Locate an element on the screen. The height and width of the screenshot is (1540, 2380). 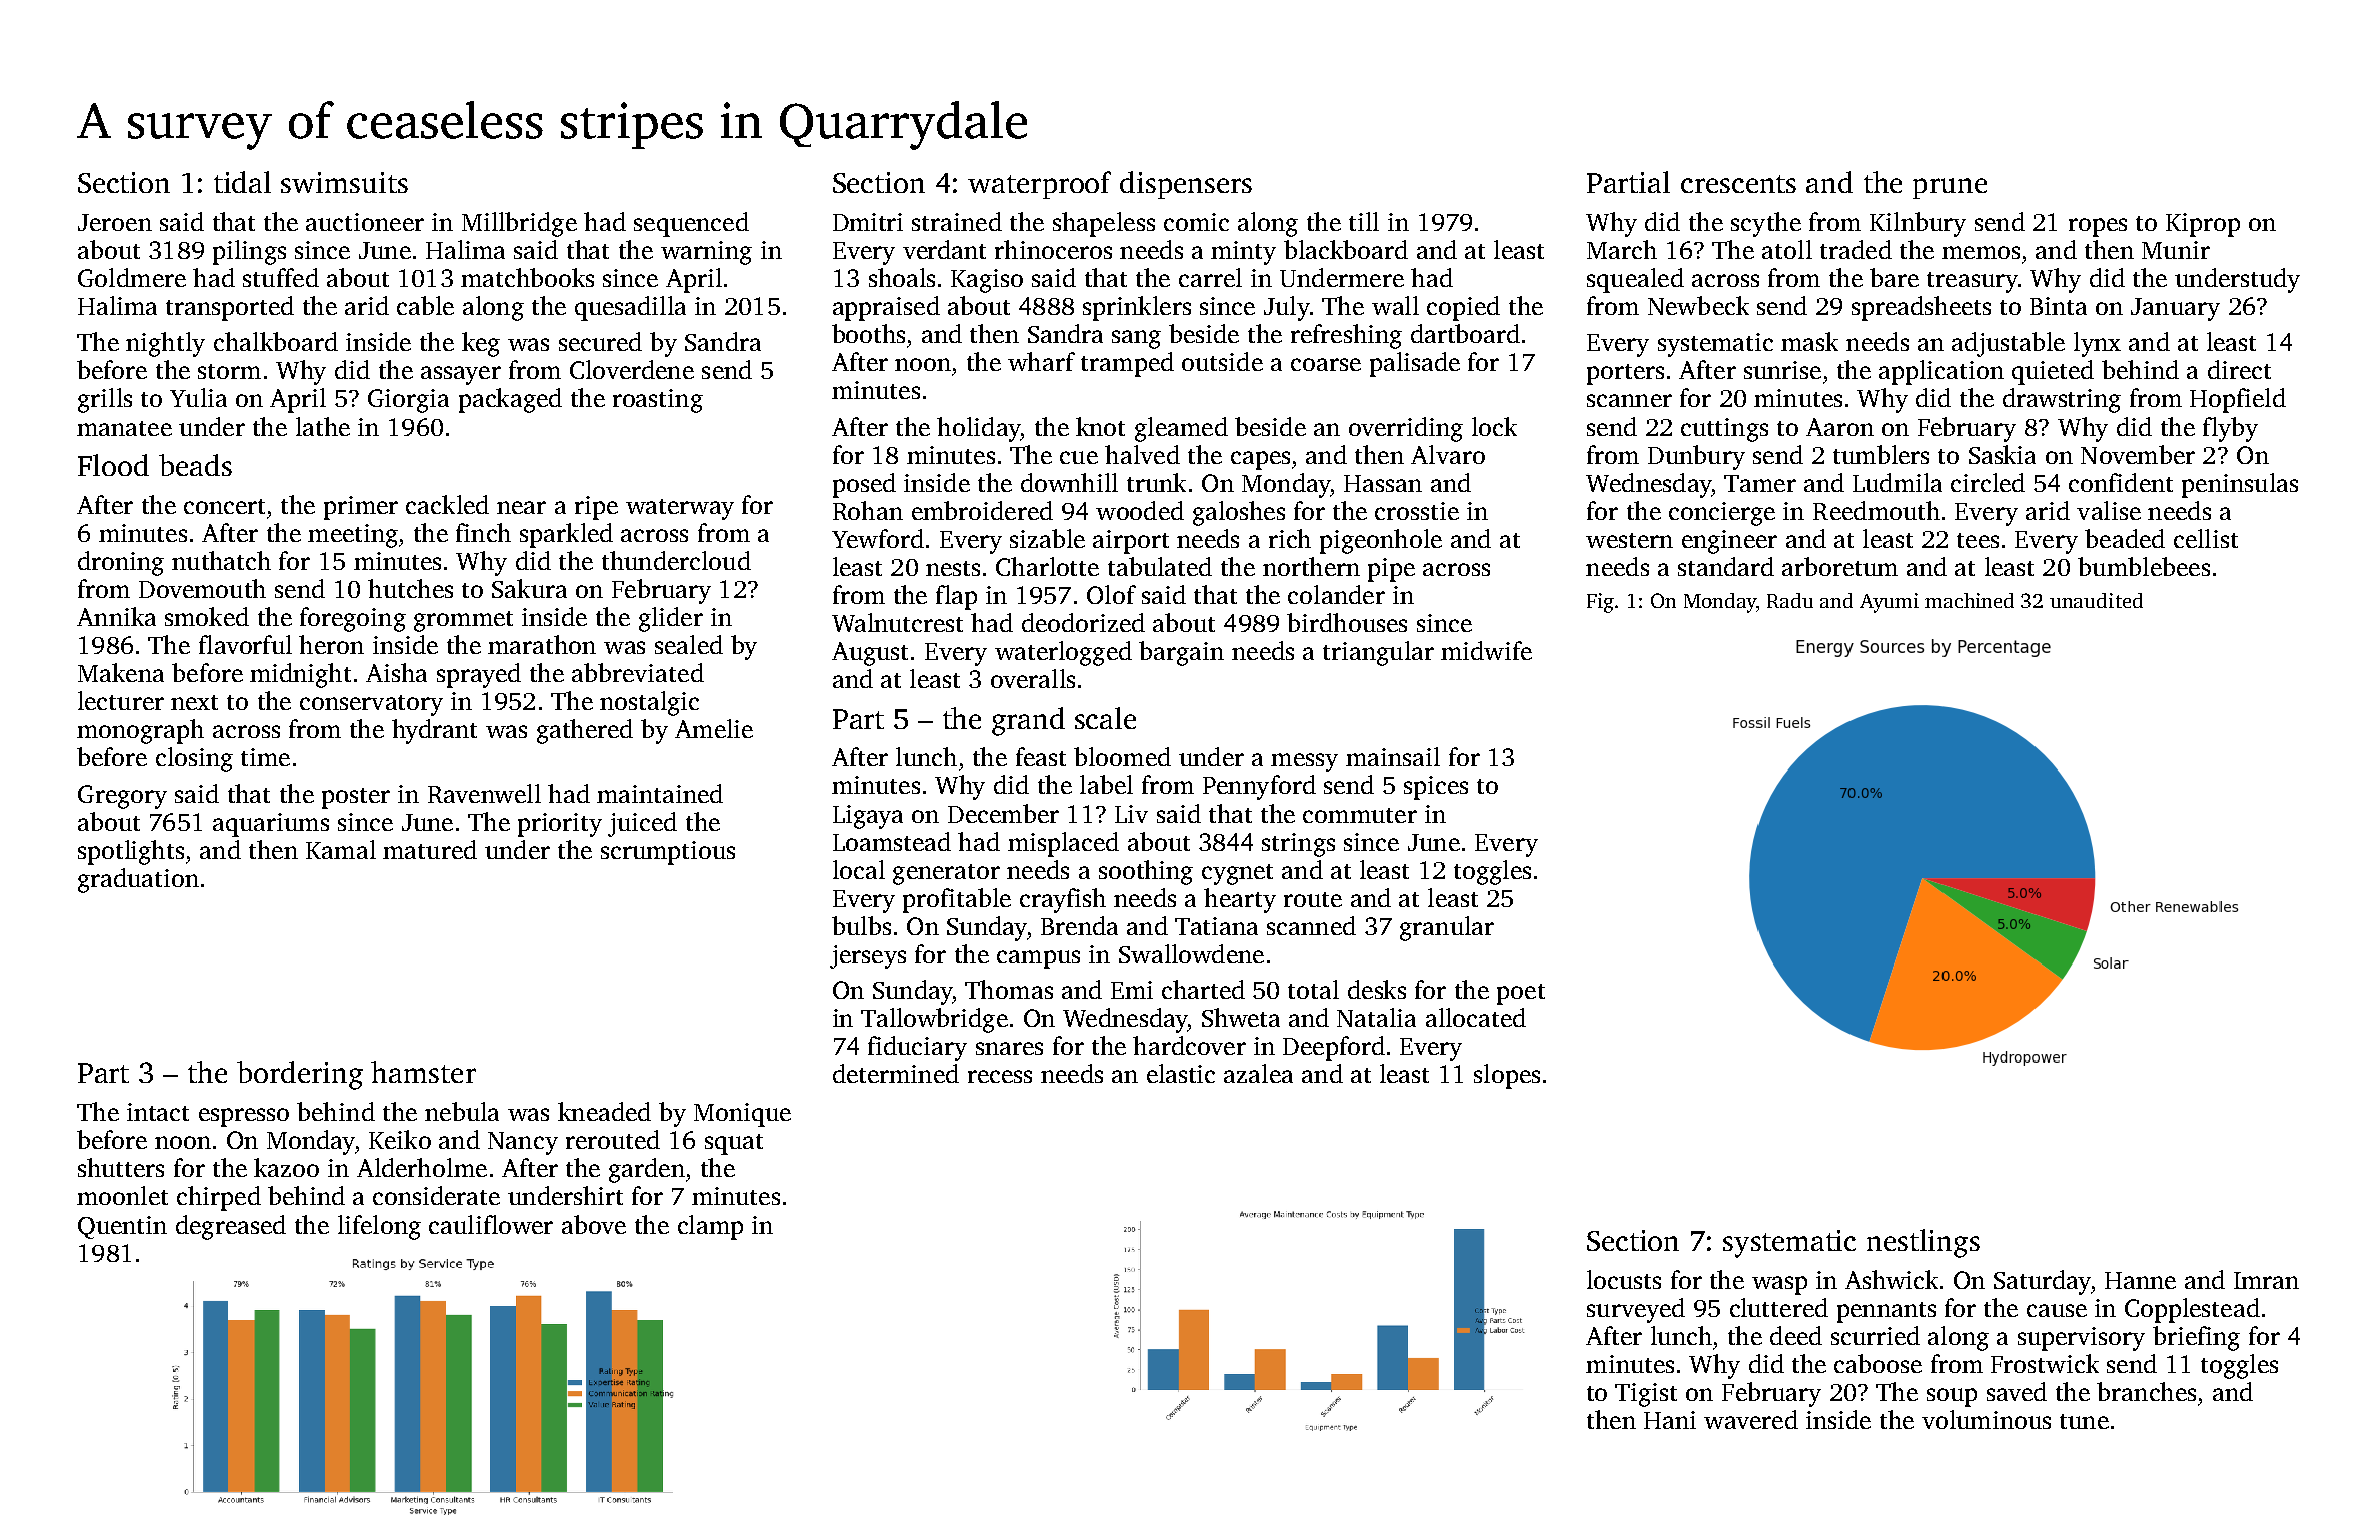
Tigist is located at coordinates (1646, 1395).
